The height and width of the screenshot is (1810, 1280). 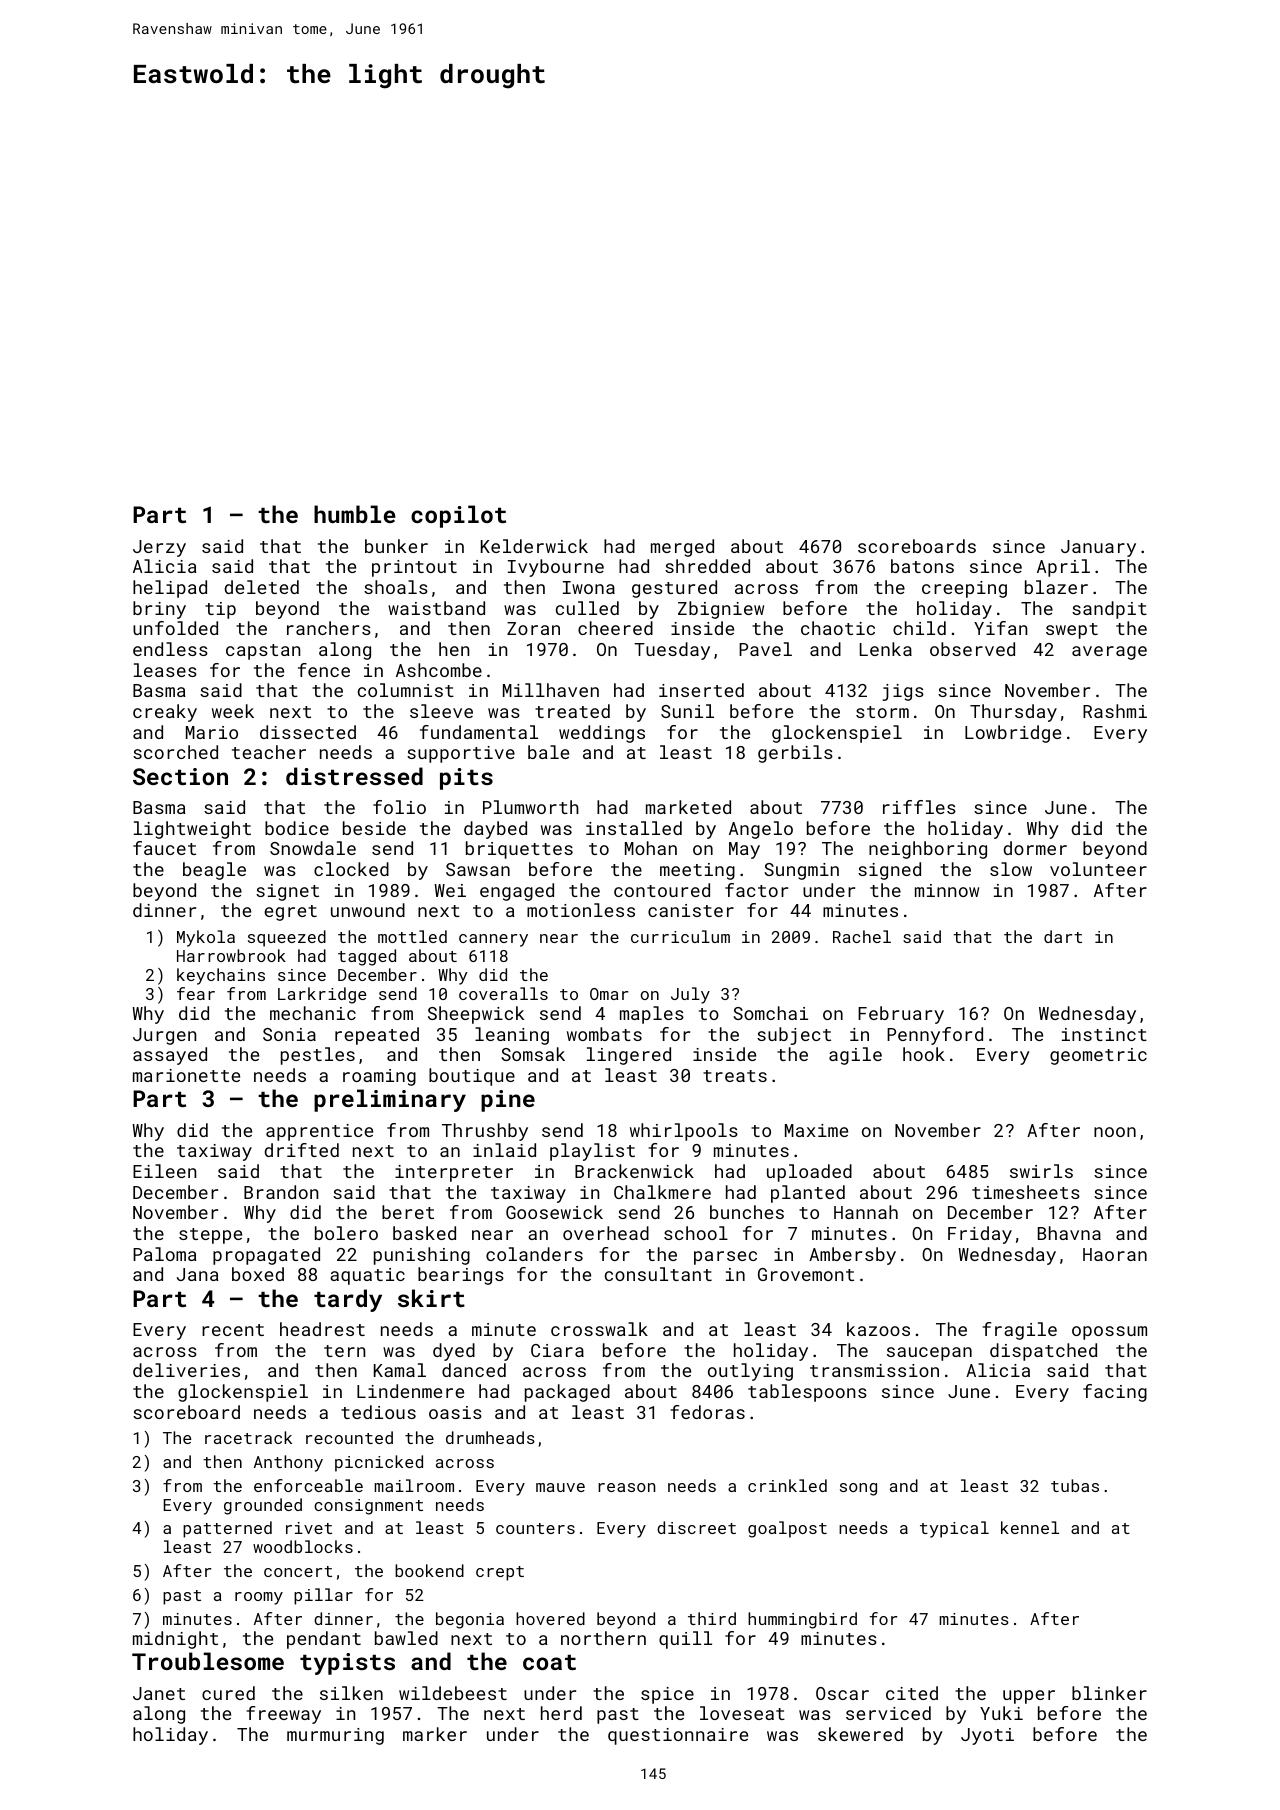 I want to click on drifted, so click(x=302, y=1150).
